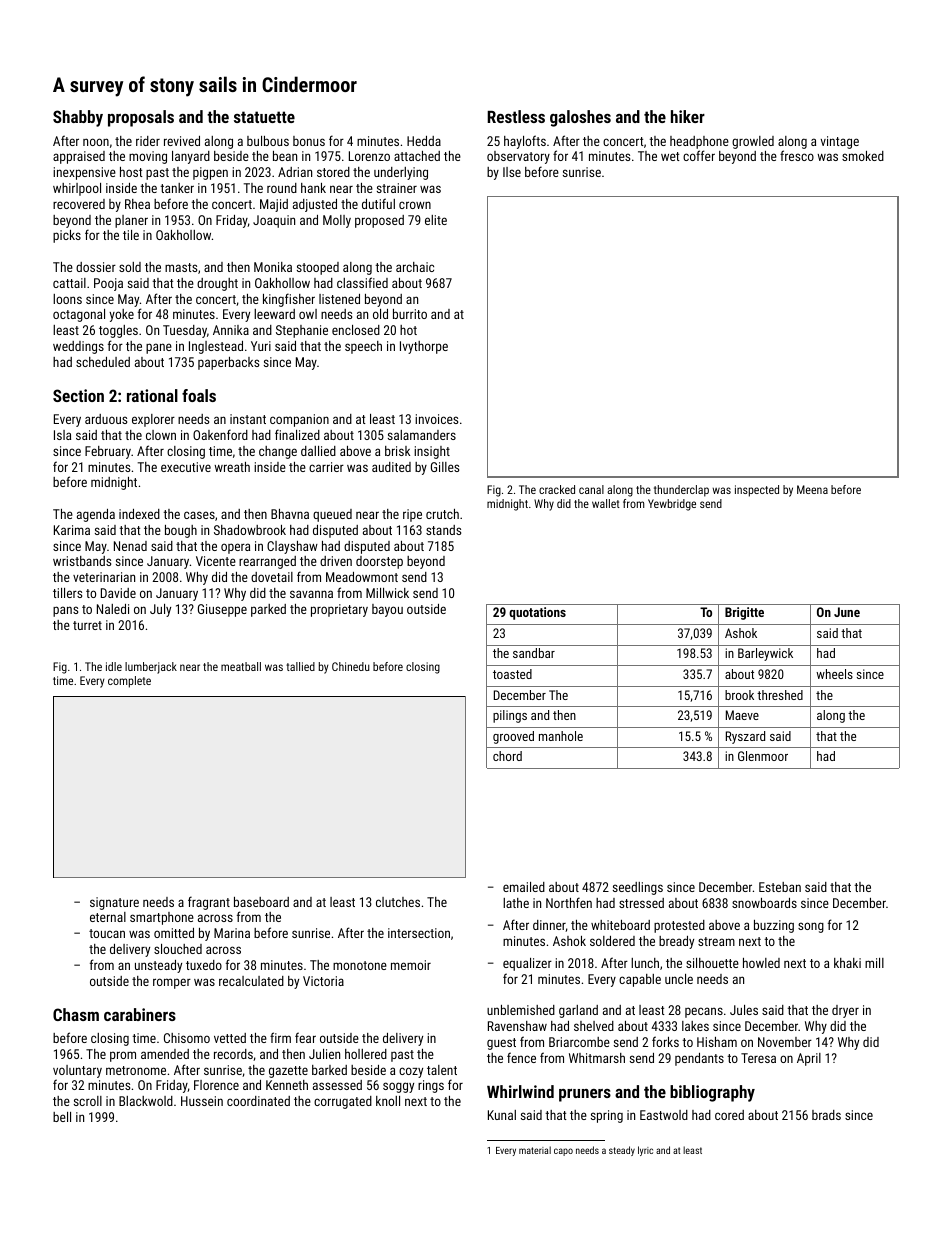 The image size is (952, 1233). Describe the element at coordinates (688, 116) in the document. I see `hiker` at that location.
